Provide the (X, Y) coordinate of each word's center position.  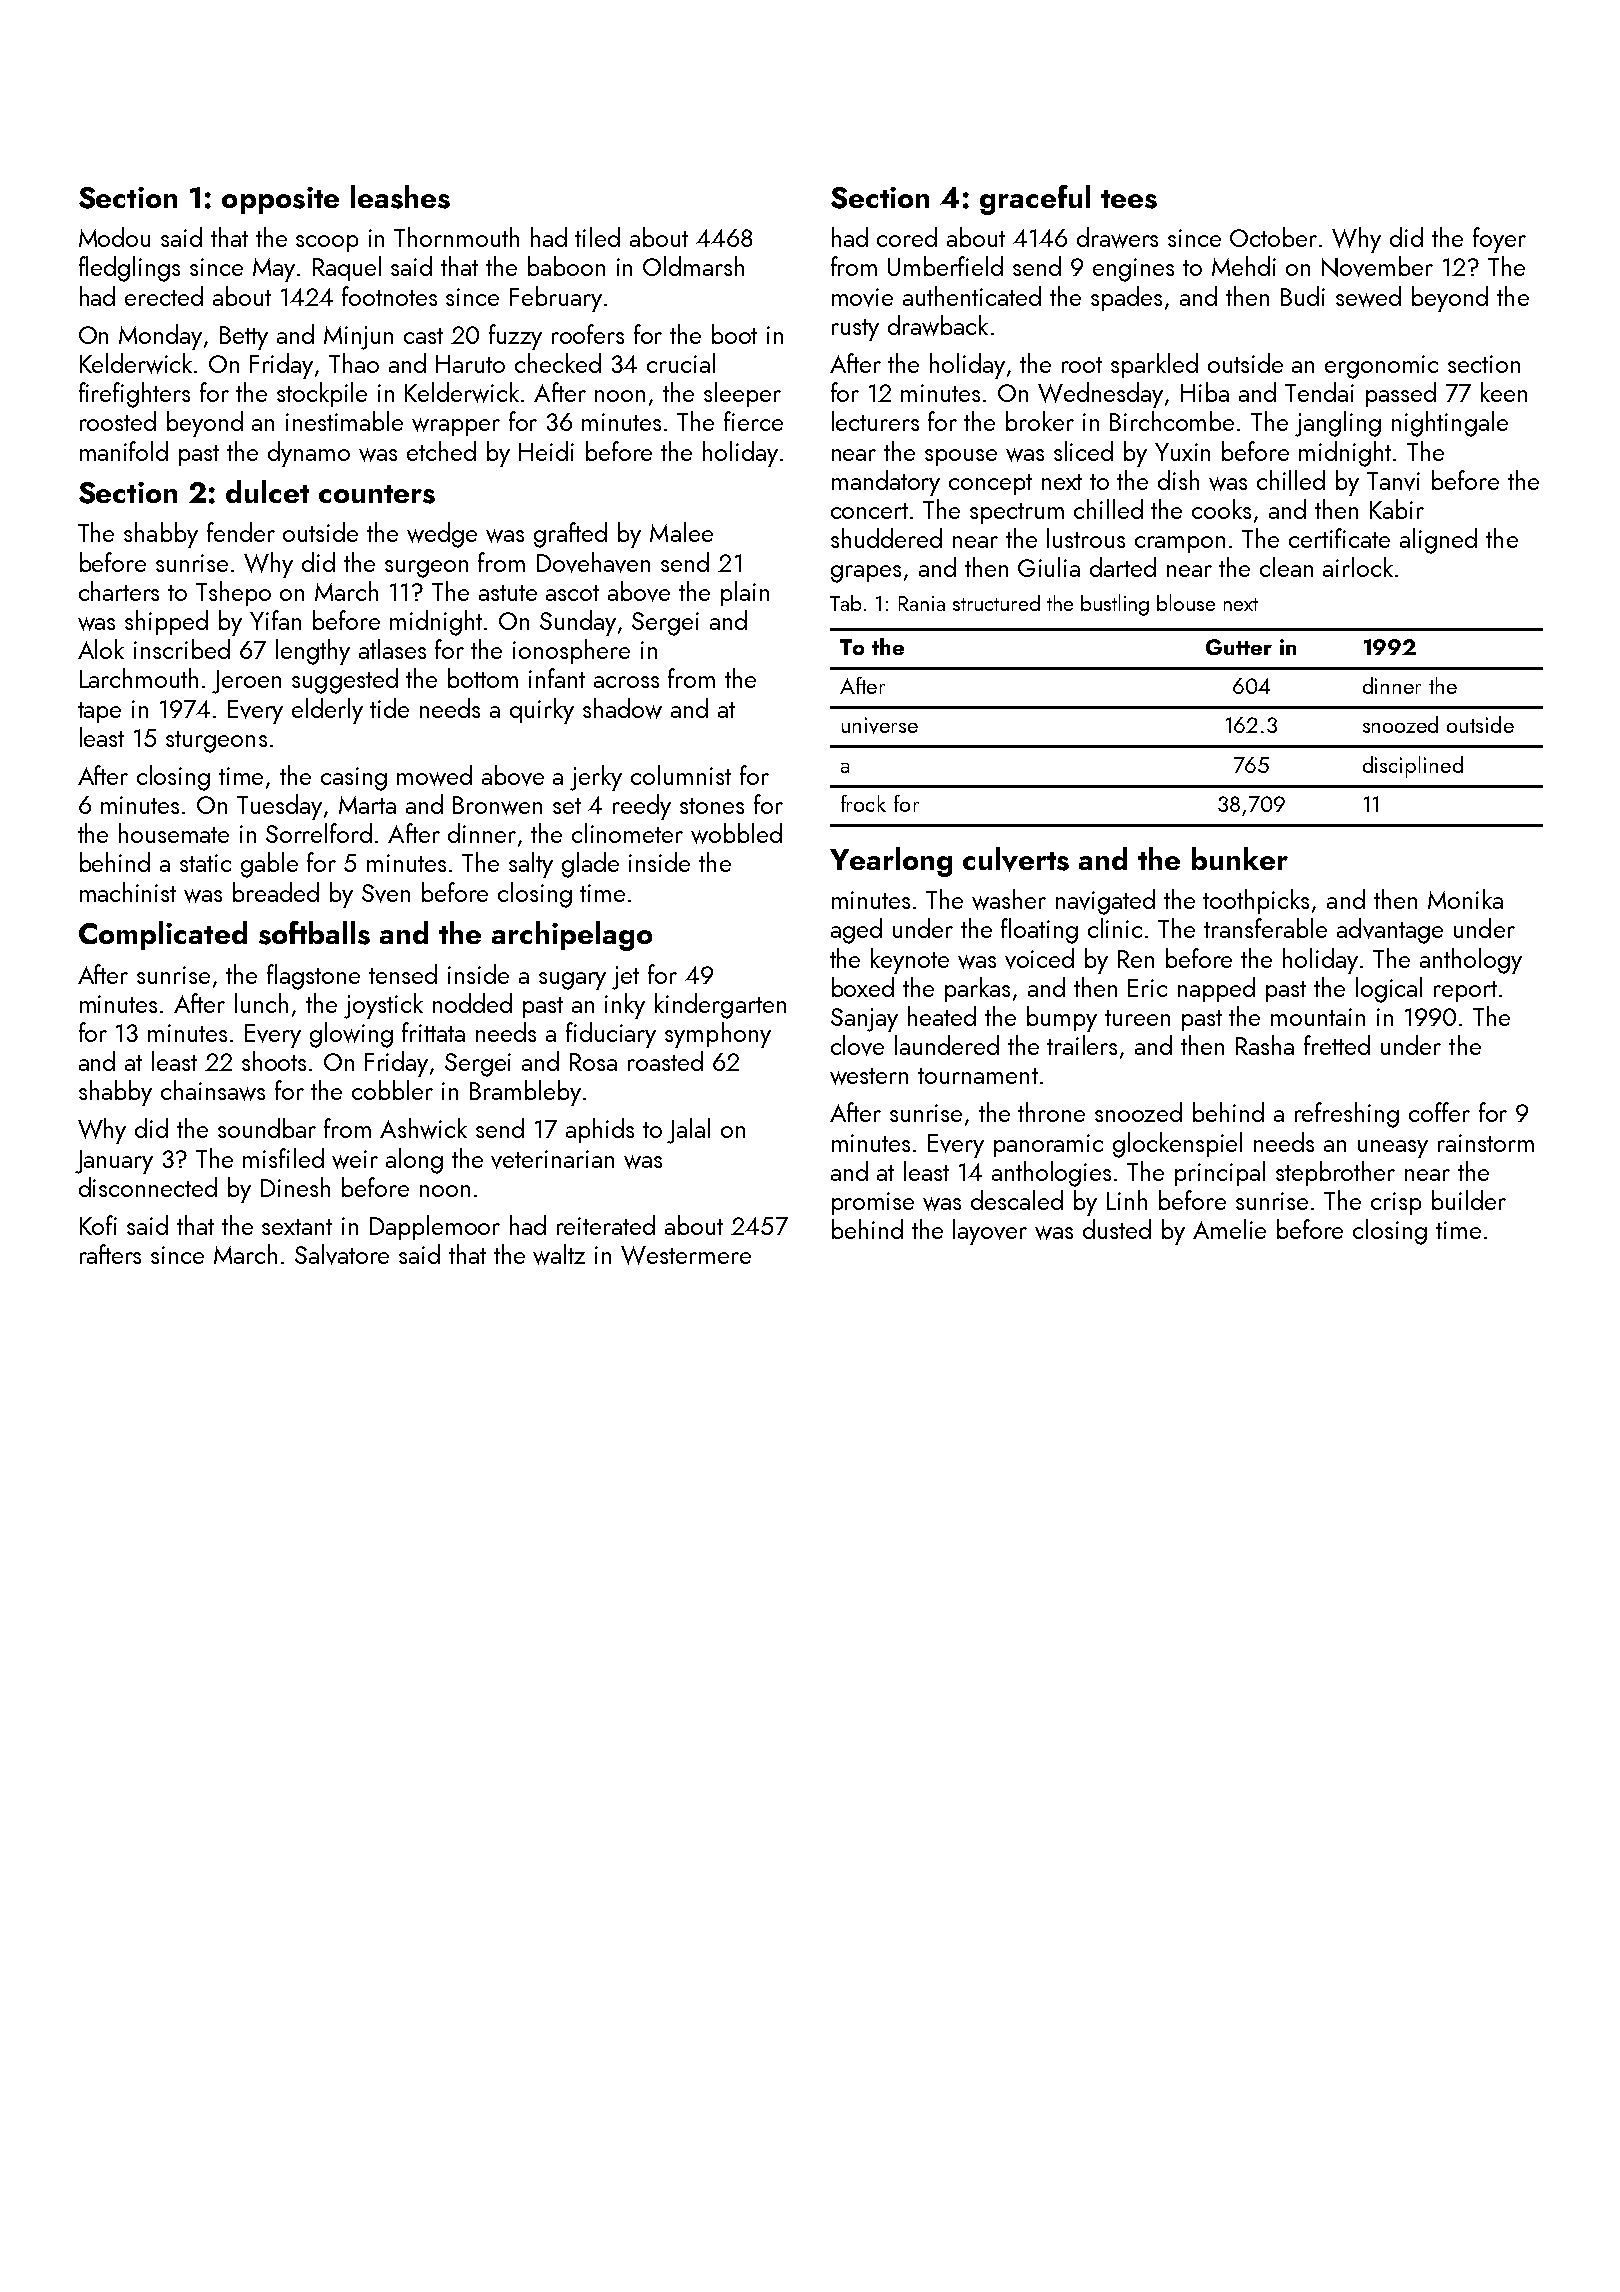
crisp (1396, 1203)
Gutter (1239, 647)
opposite (280, 200)
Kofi (98, 1225)
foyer (1499, 240)
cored (907, 237)
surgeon (426, 569)
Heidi (546, 451)
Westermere (686, 1255)
